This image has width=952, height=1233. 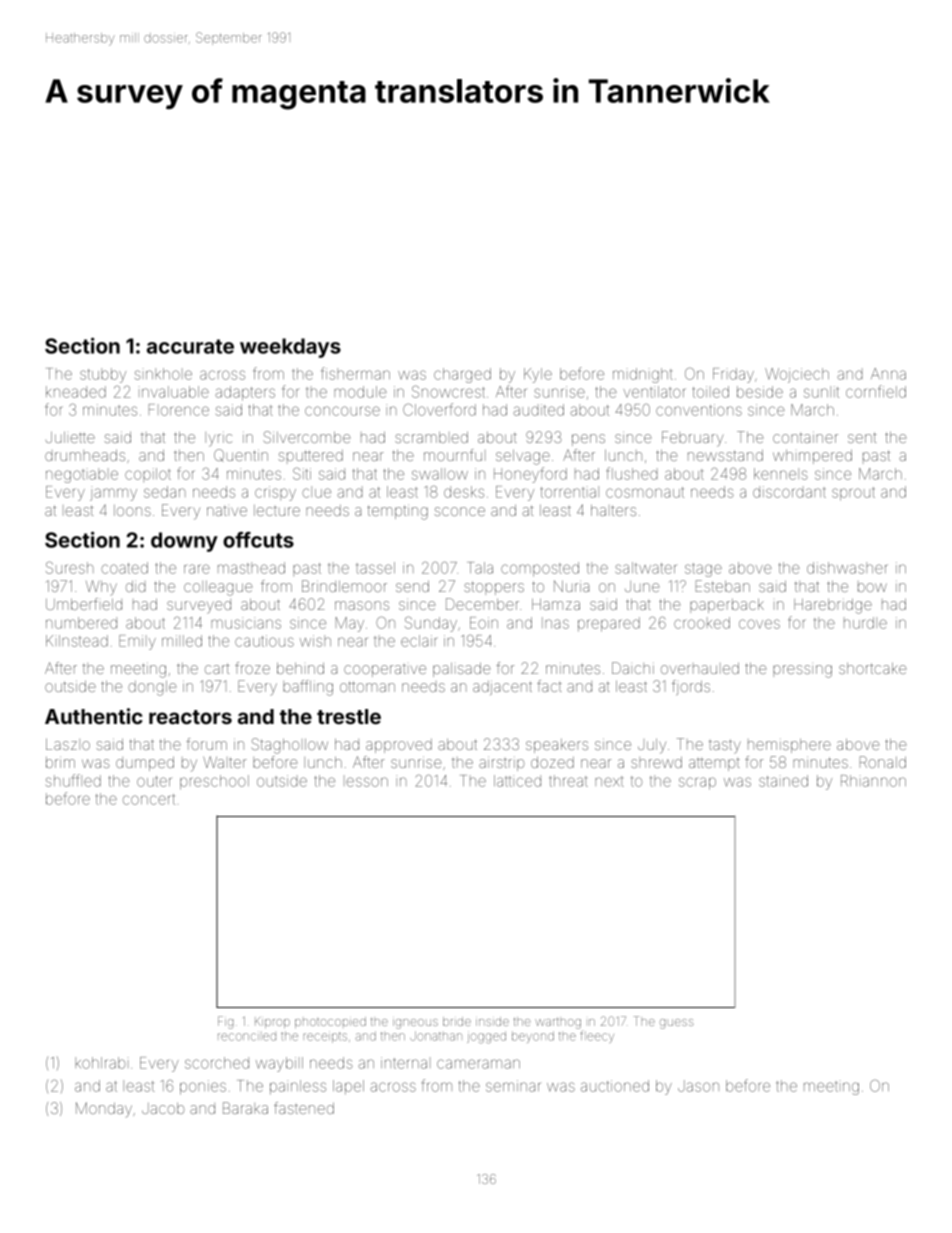 I want to click on pressing, so click(x=802, y=671).
